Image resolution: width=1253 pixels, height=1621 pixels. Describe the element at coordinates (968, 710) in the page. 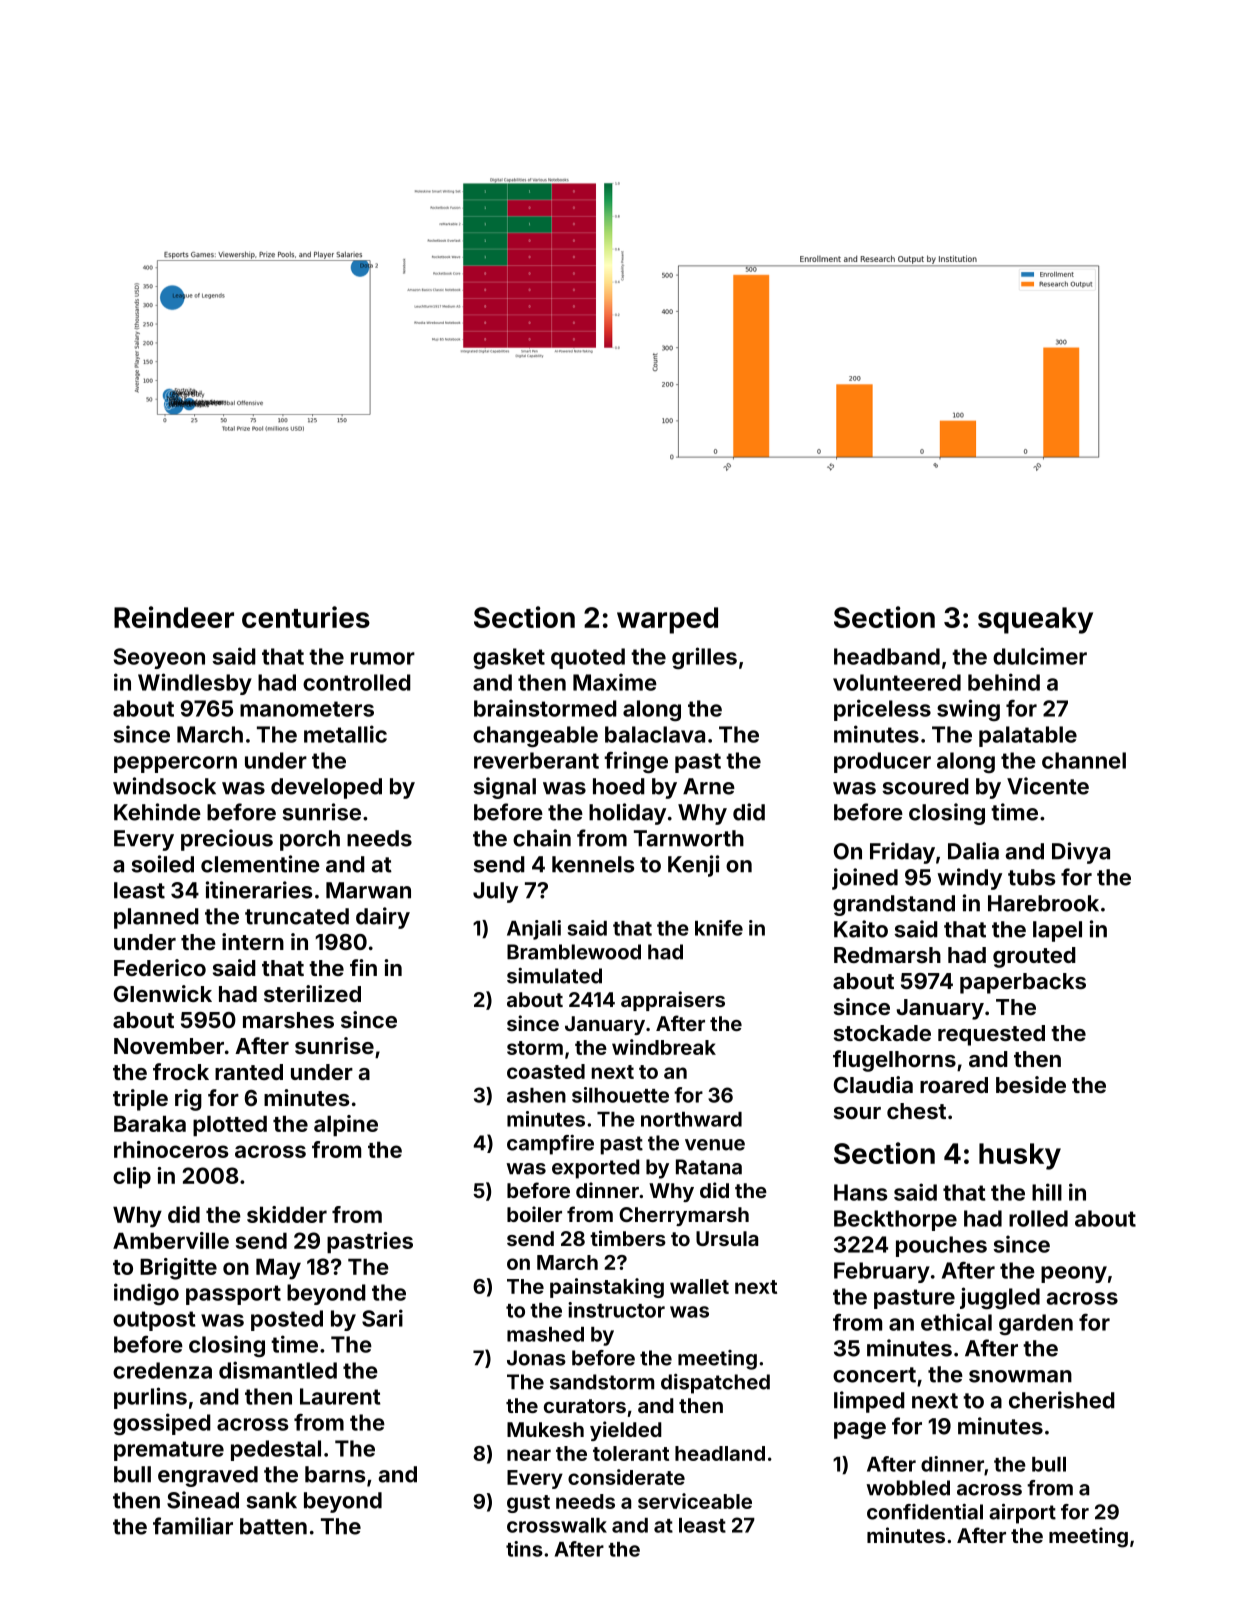

I see `swing` at that location.
